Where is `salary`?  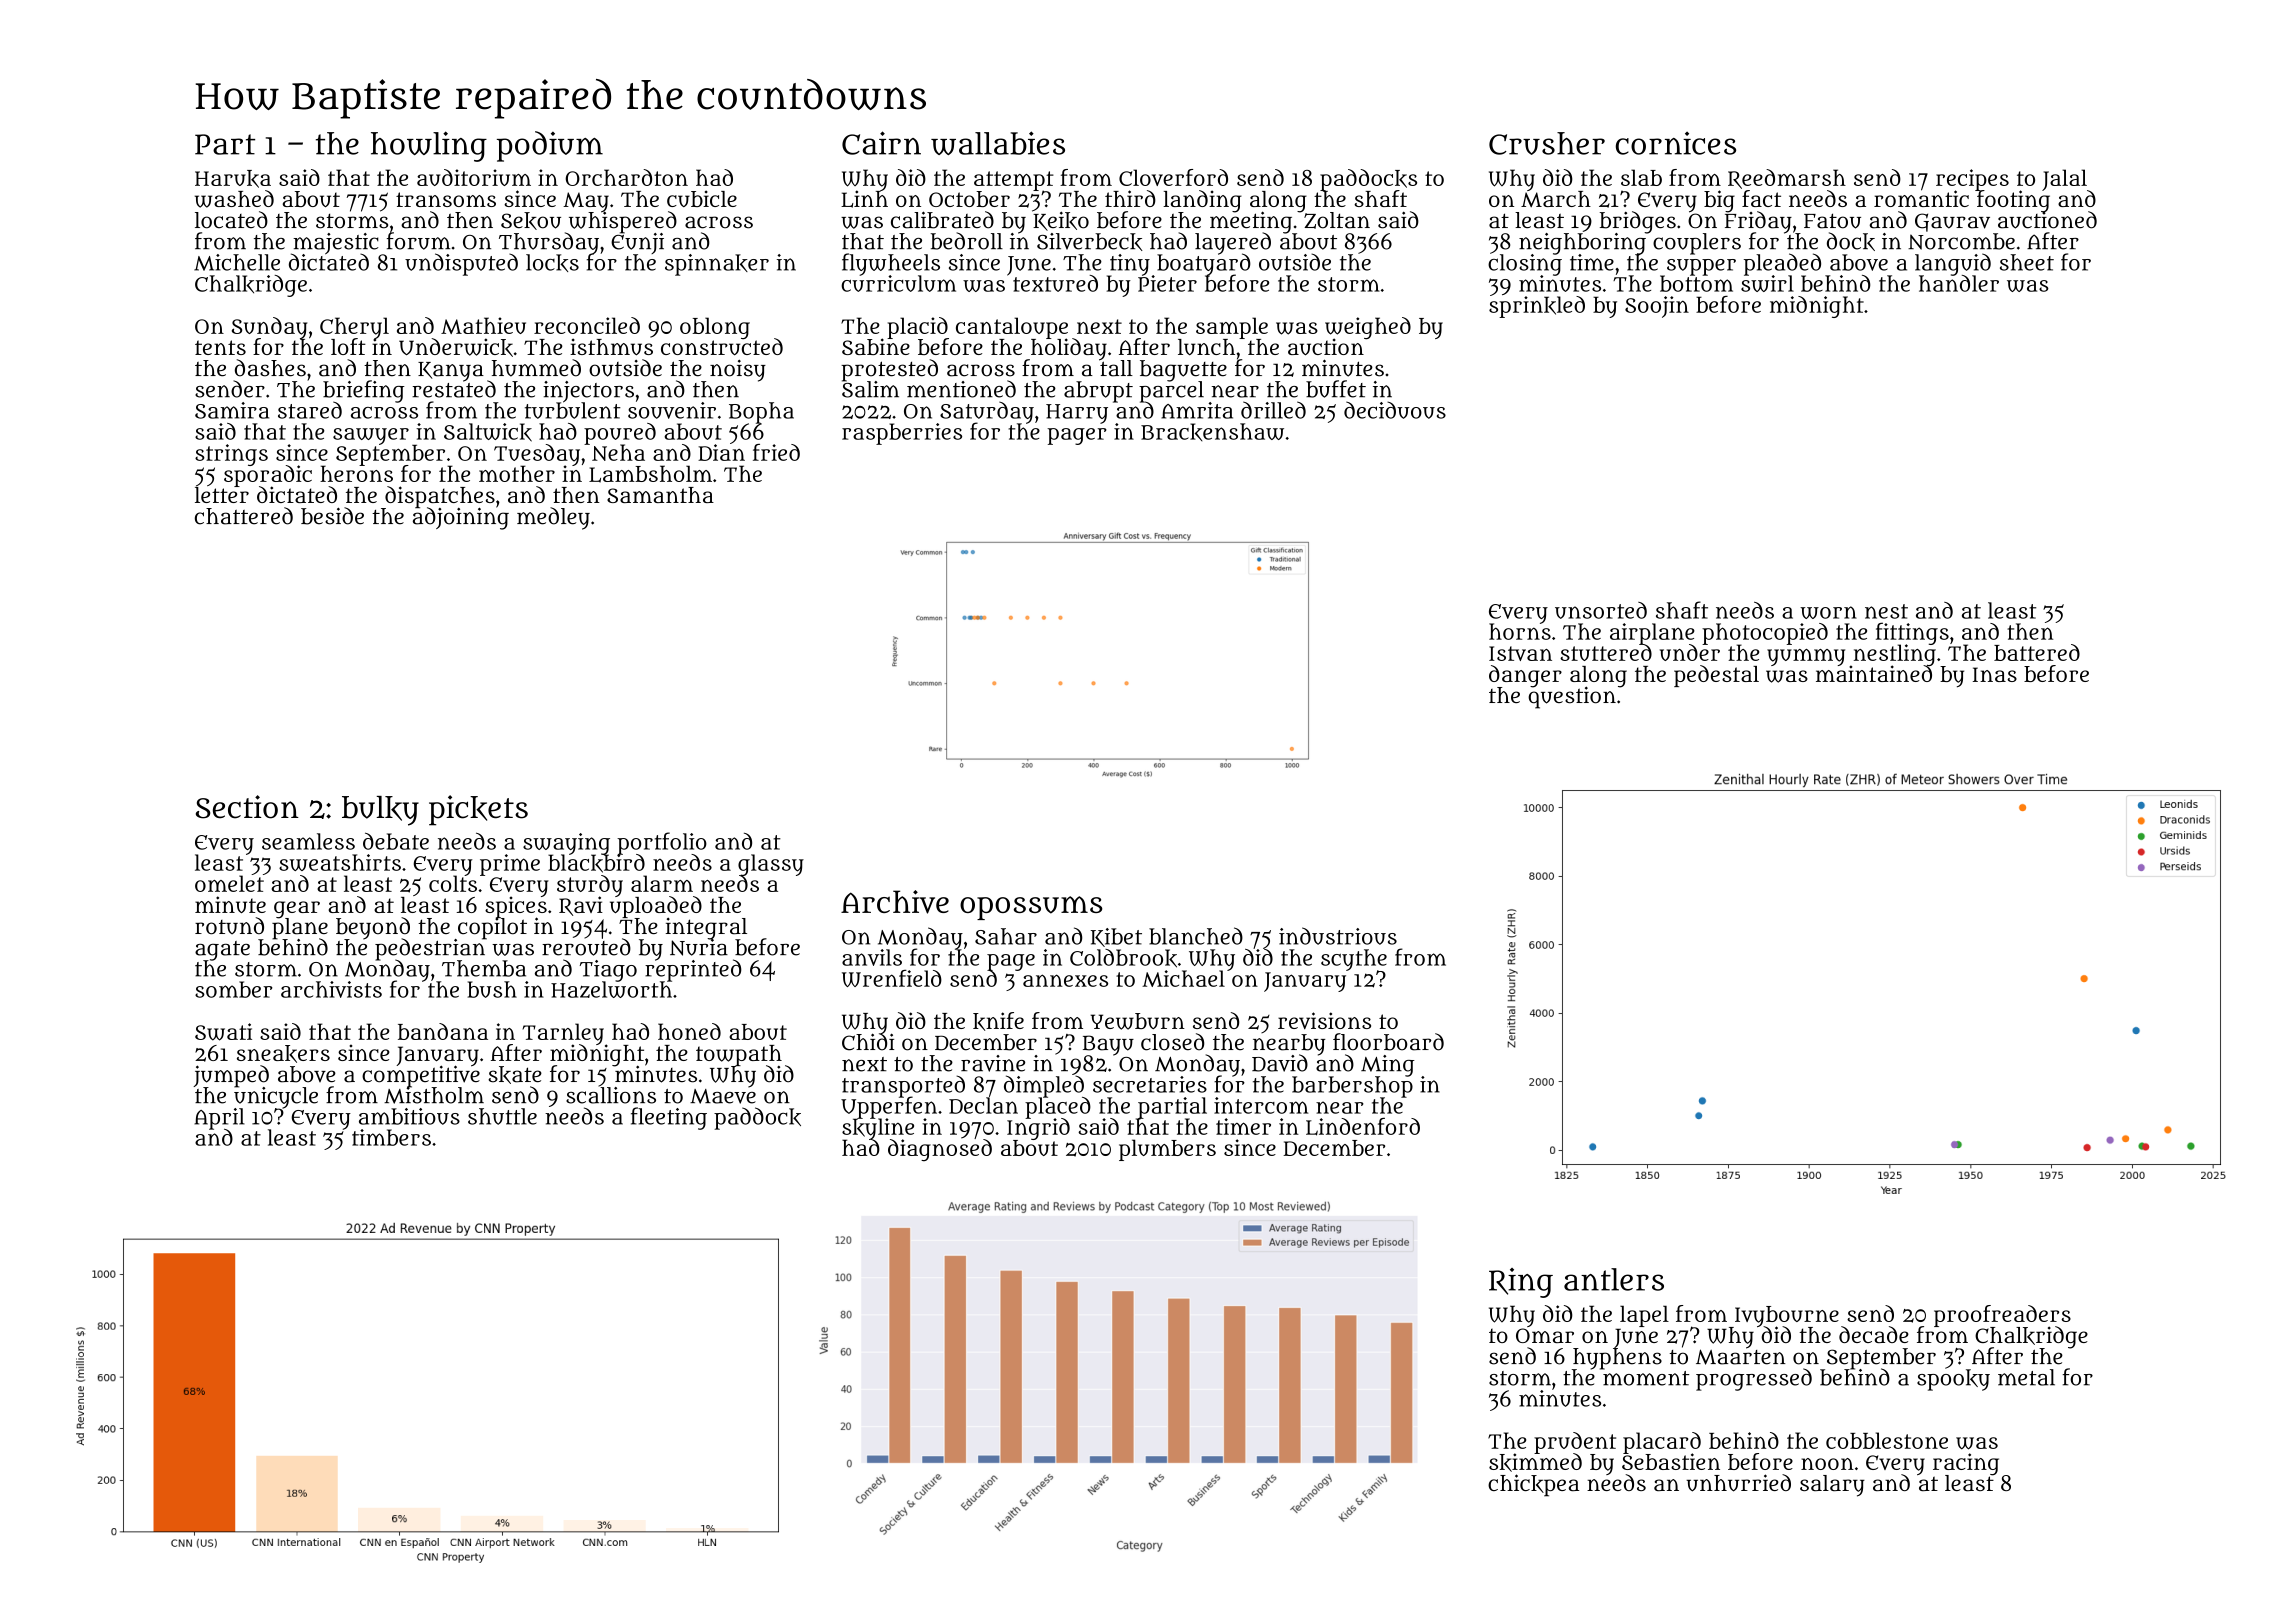 salary is located at coordinates (1832, 1486).
